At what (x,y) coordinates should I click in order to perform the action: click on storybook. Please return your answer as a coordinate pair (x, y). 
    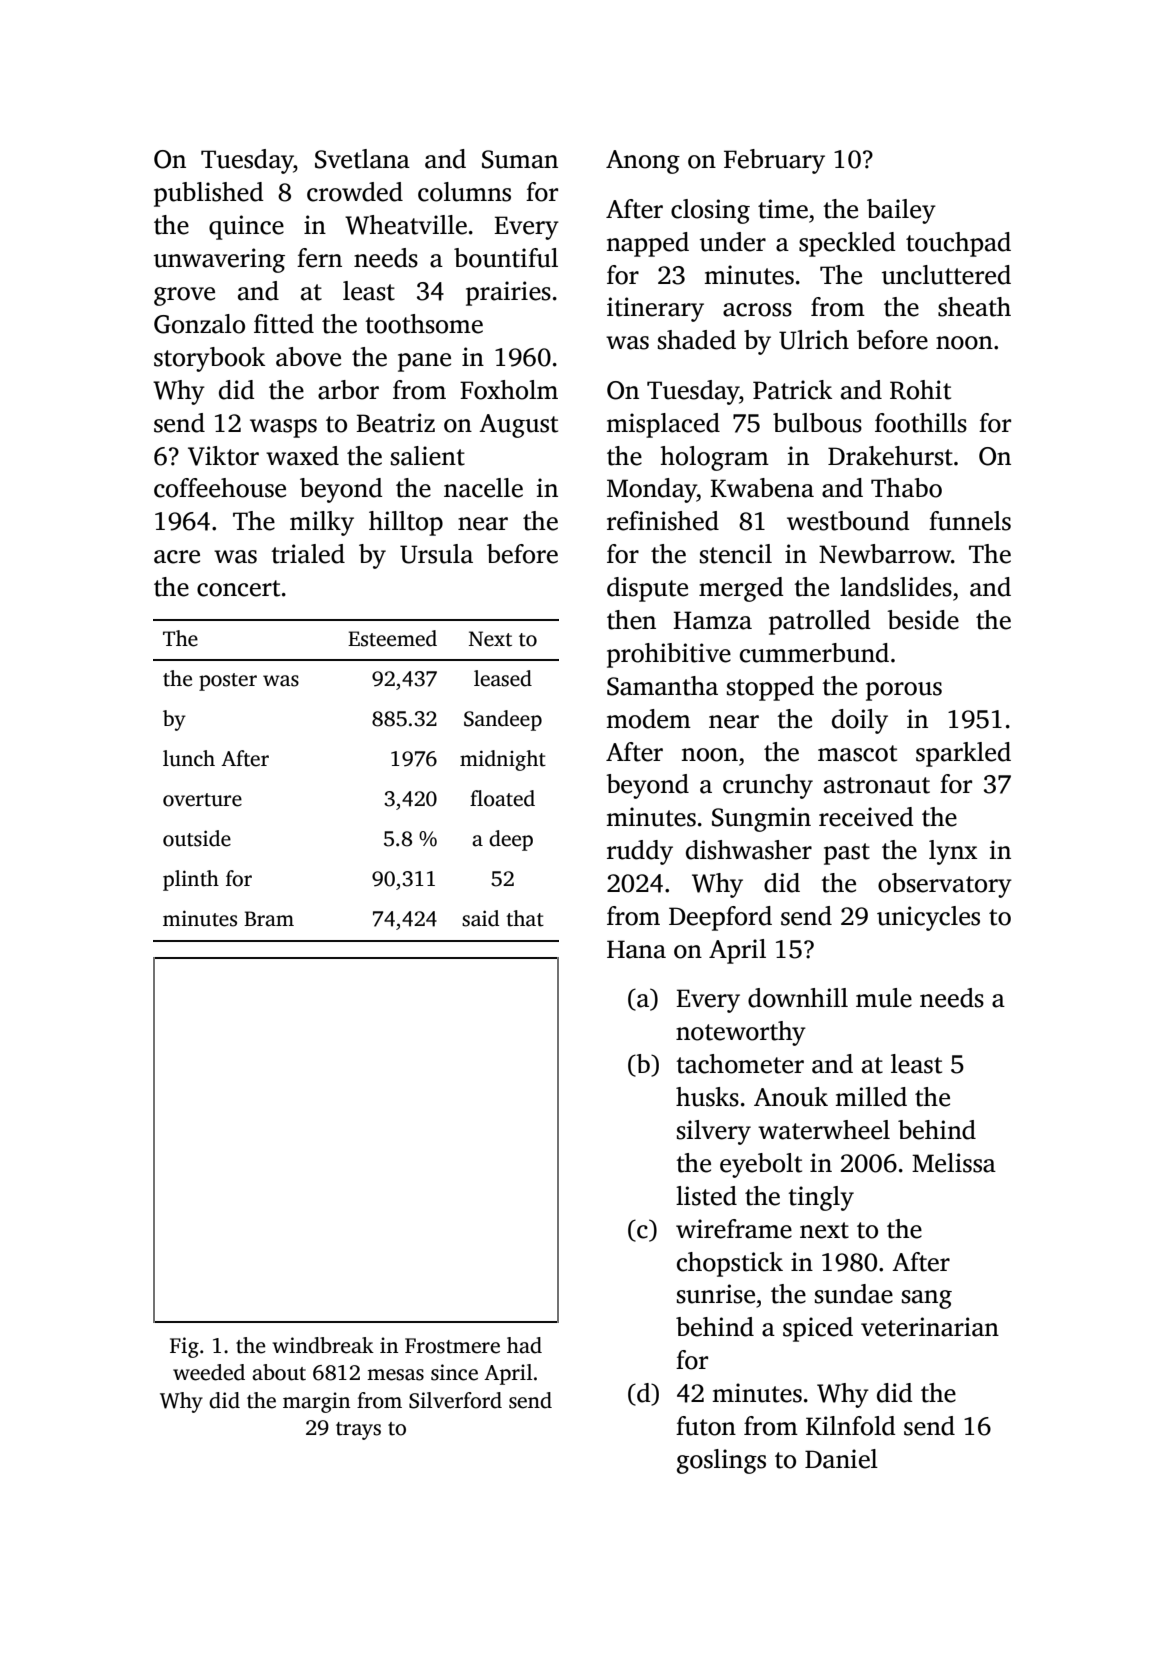
    Looking at the image, I should click on (209, 359).
